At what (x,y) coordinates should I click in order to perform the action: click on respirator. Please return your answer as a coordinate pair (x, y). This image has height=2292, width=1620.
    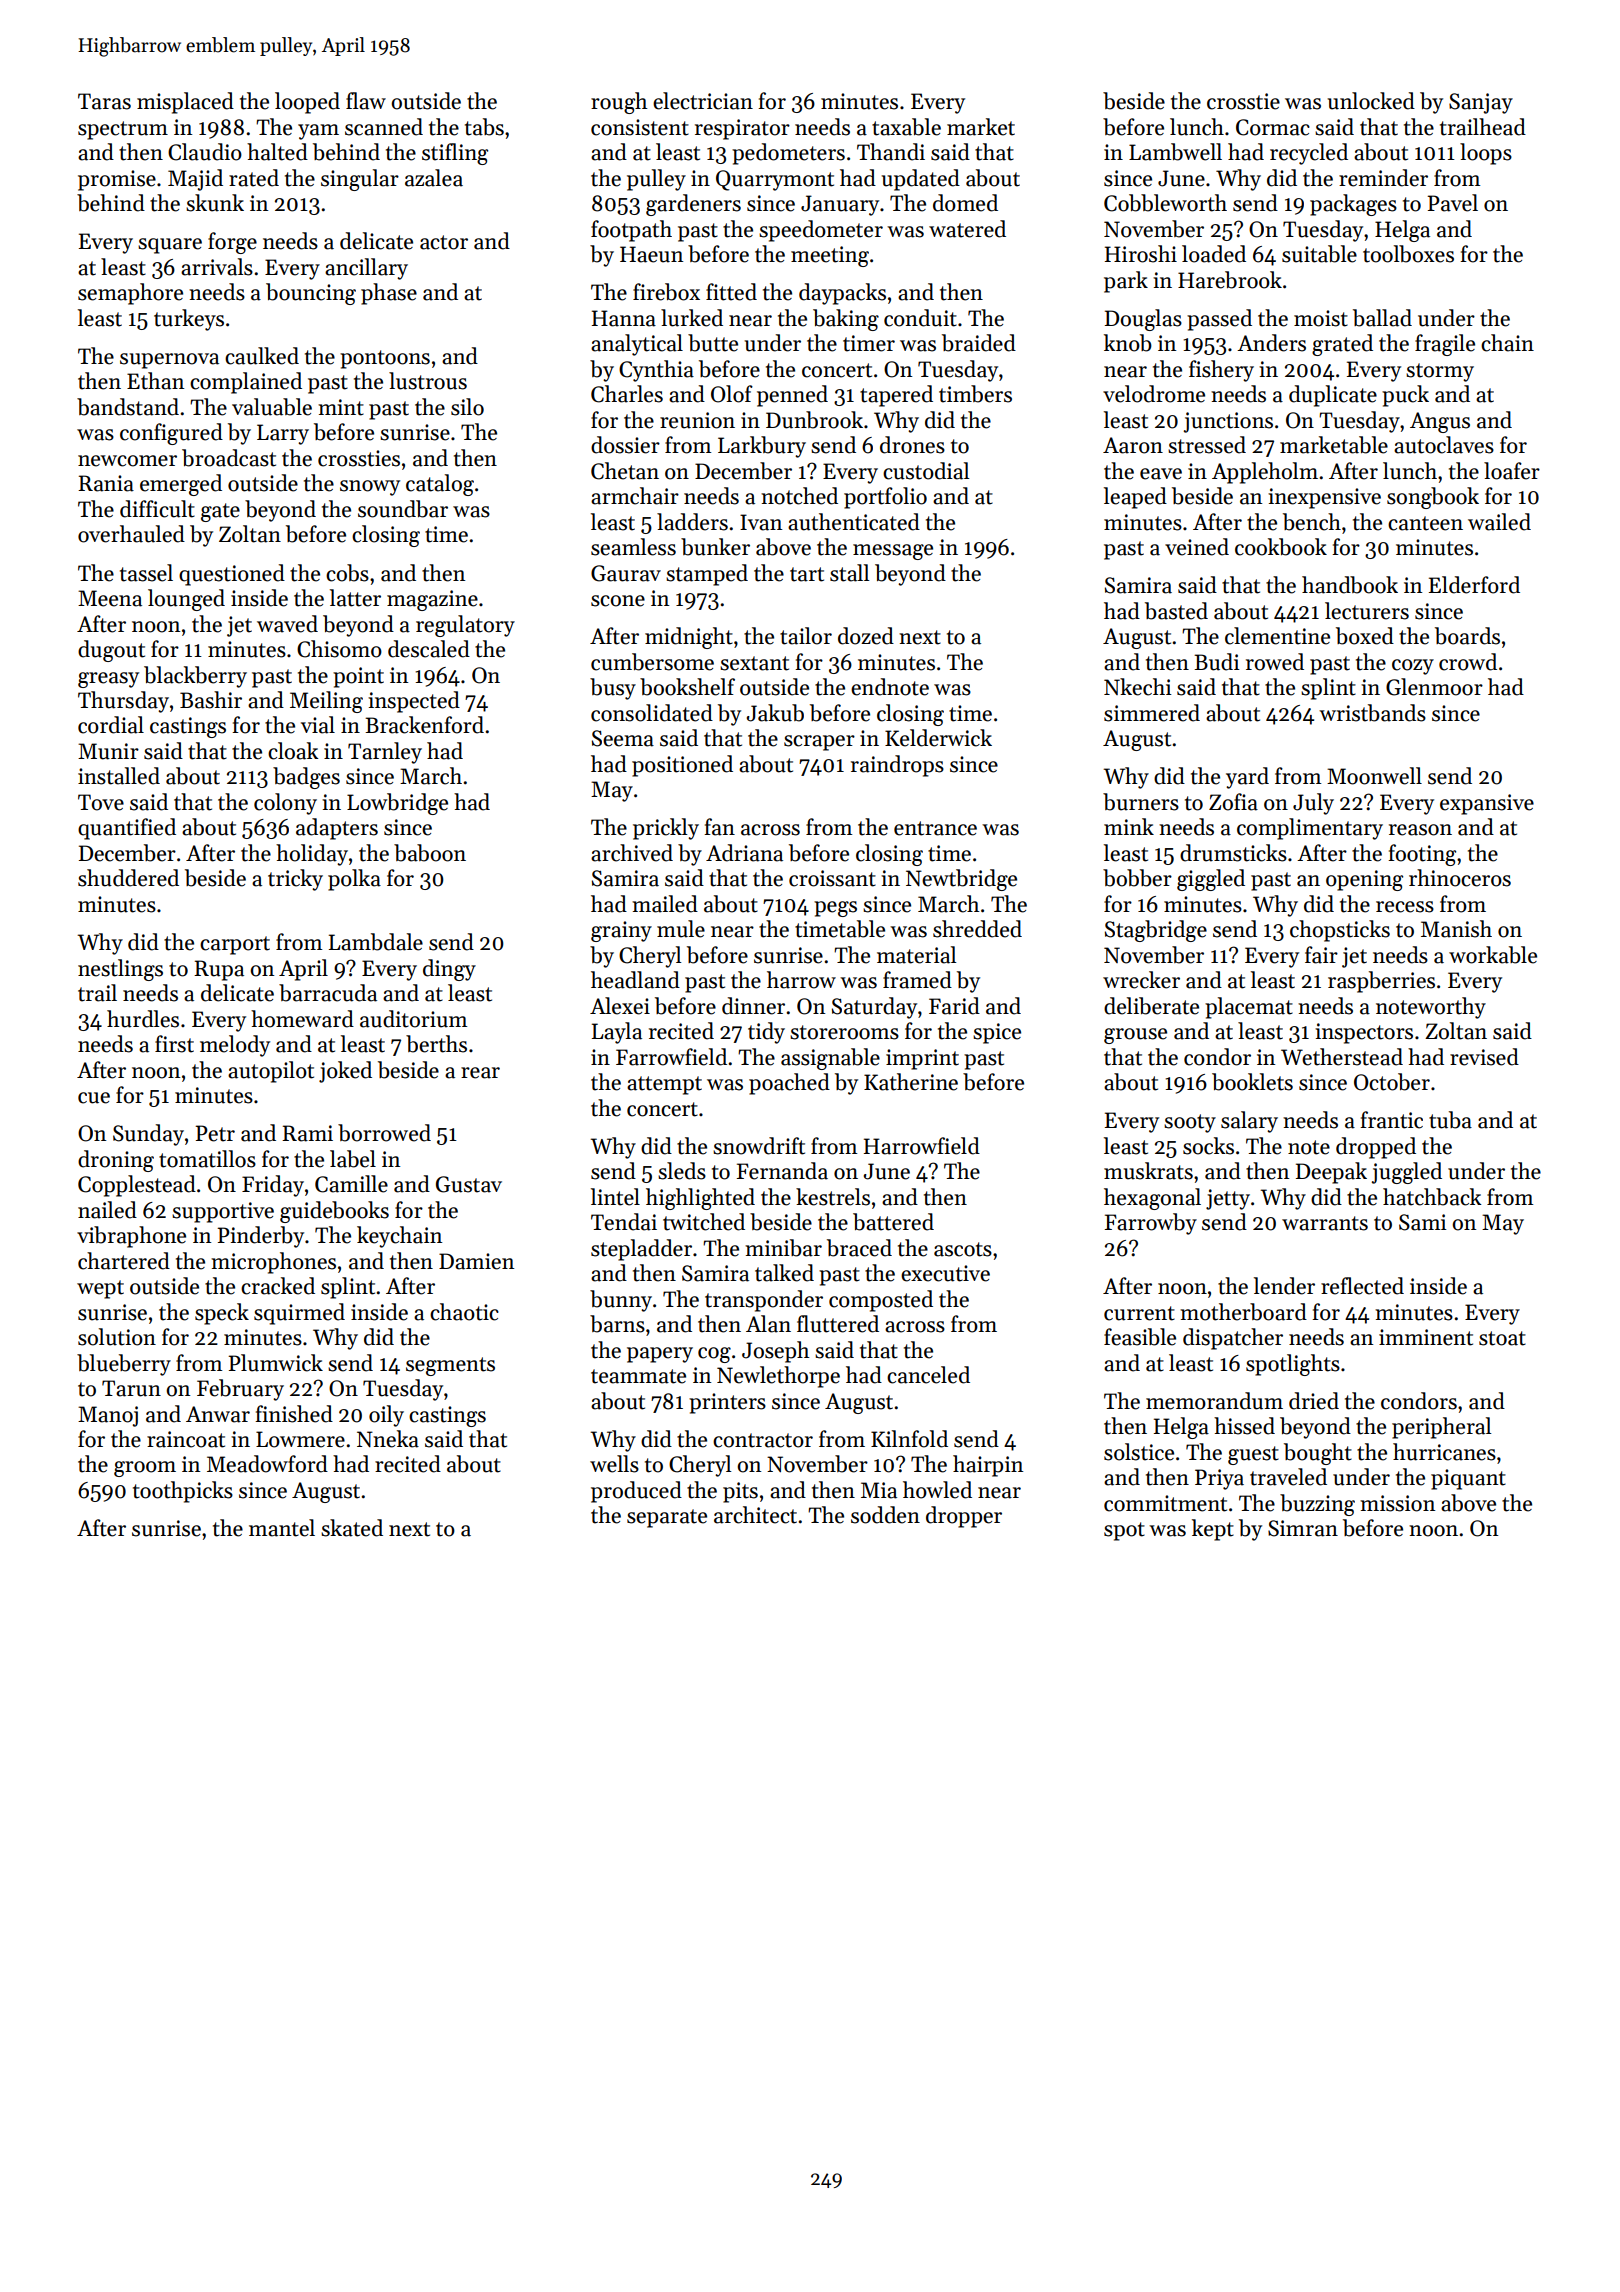
    Looking at the image, I should click on (742, 129).
